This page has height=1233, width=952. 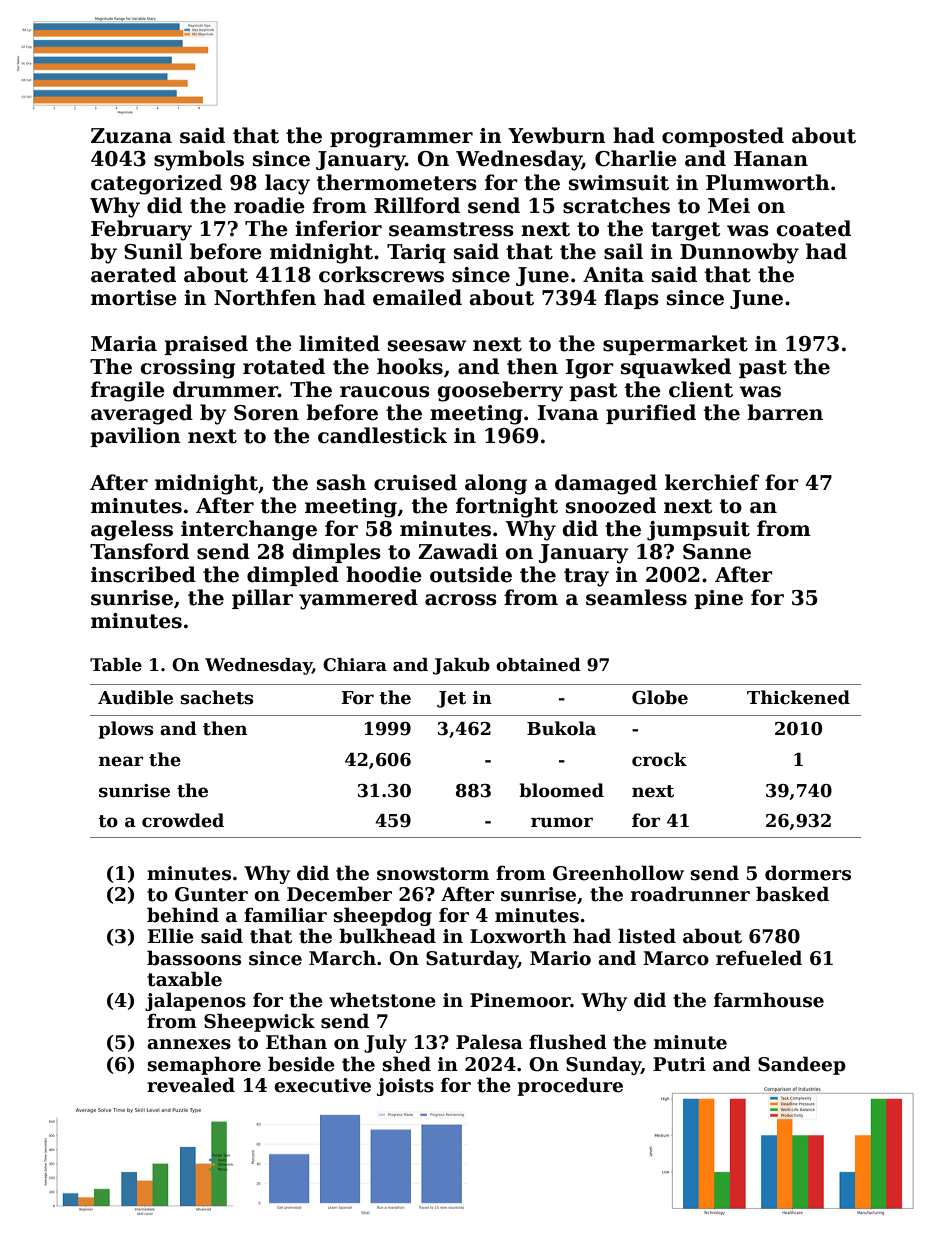 I want to click on crock, so click(x=659, y=759).
